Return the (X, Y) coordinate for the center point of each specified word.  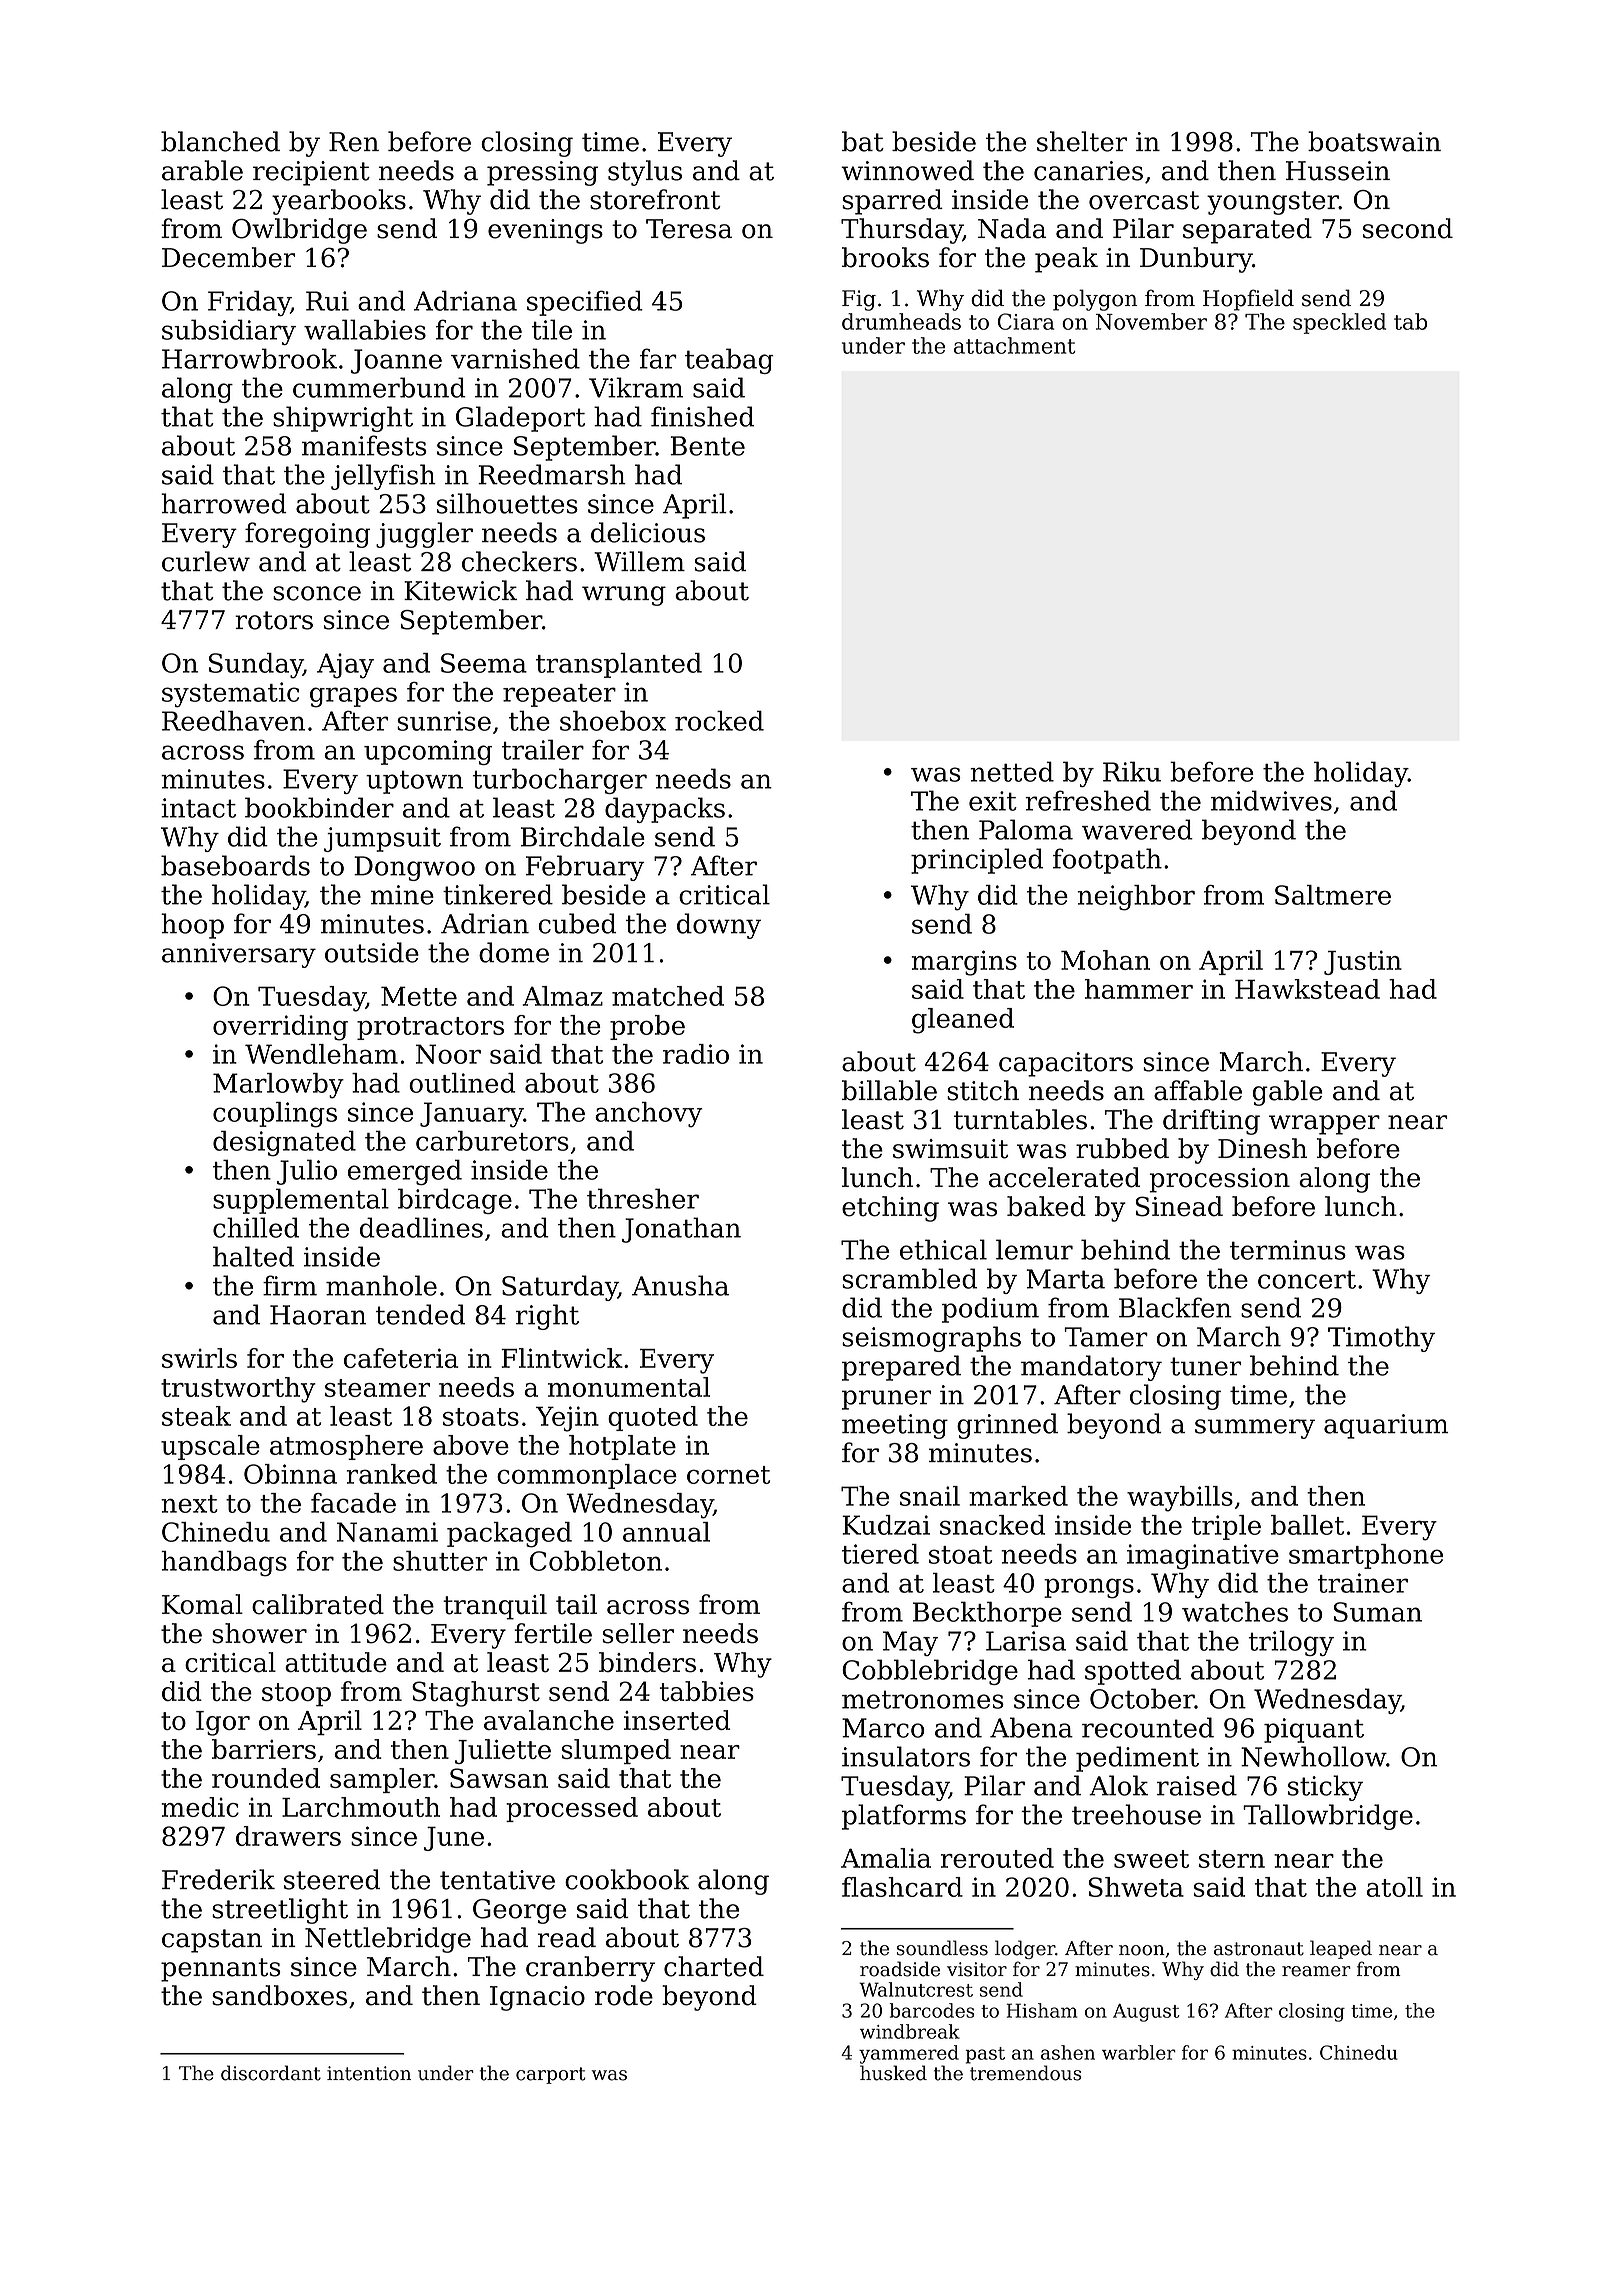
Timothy (1381, 1339)
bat (863, 141)
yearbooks (339, 202)
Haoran (318, 1315)
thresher (643, 1198)
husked (893, 2073)
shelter (1082, 141)
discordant (271, 2073)
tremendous (1026, 2073)
